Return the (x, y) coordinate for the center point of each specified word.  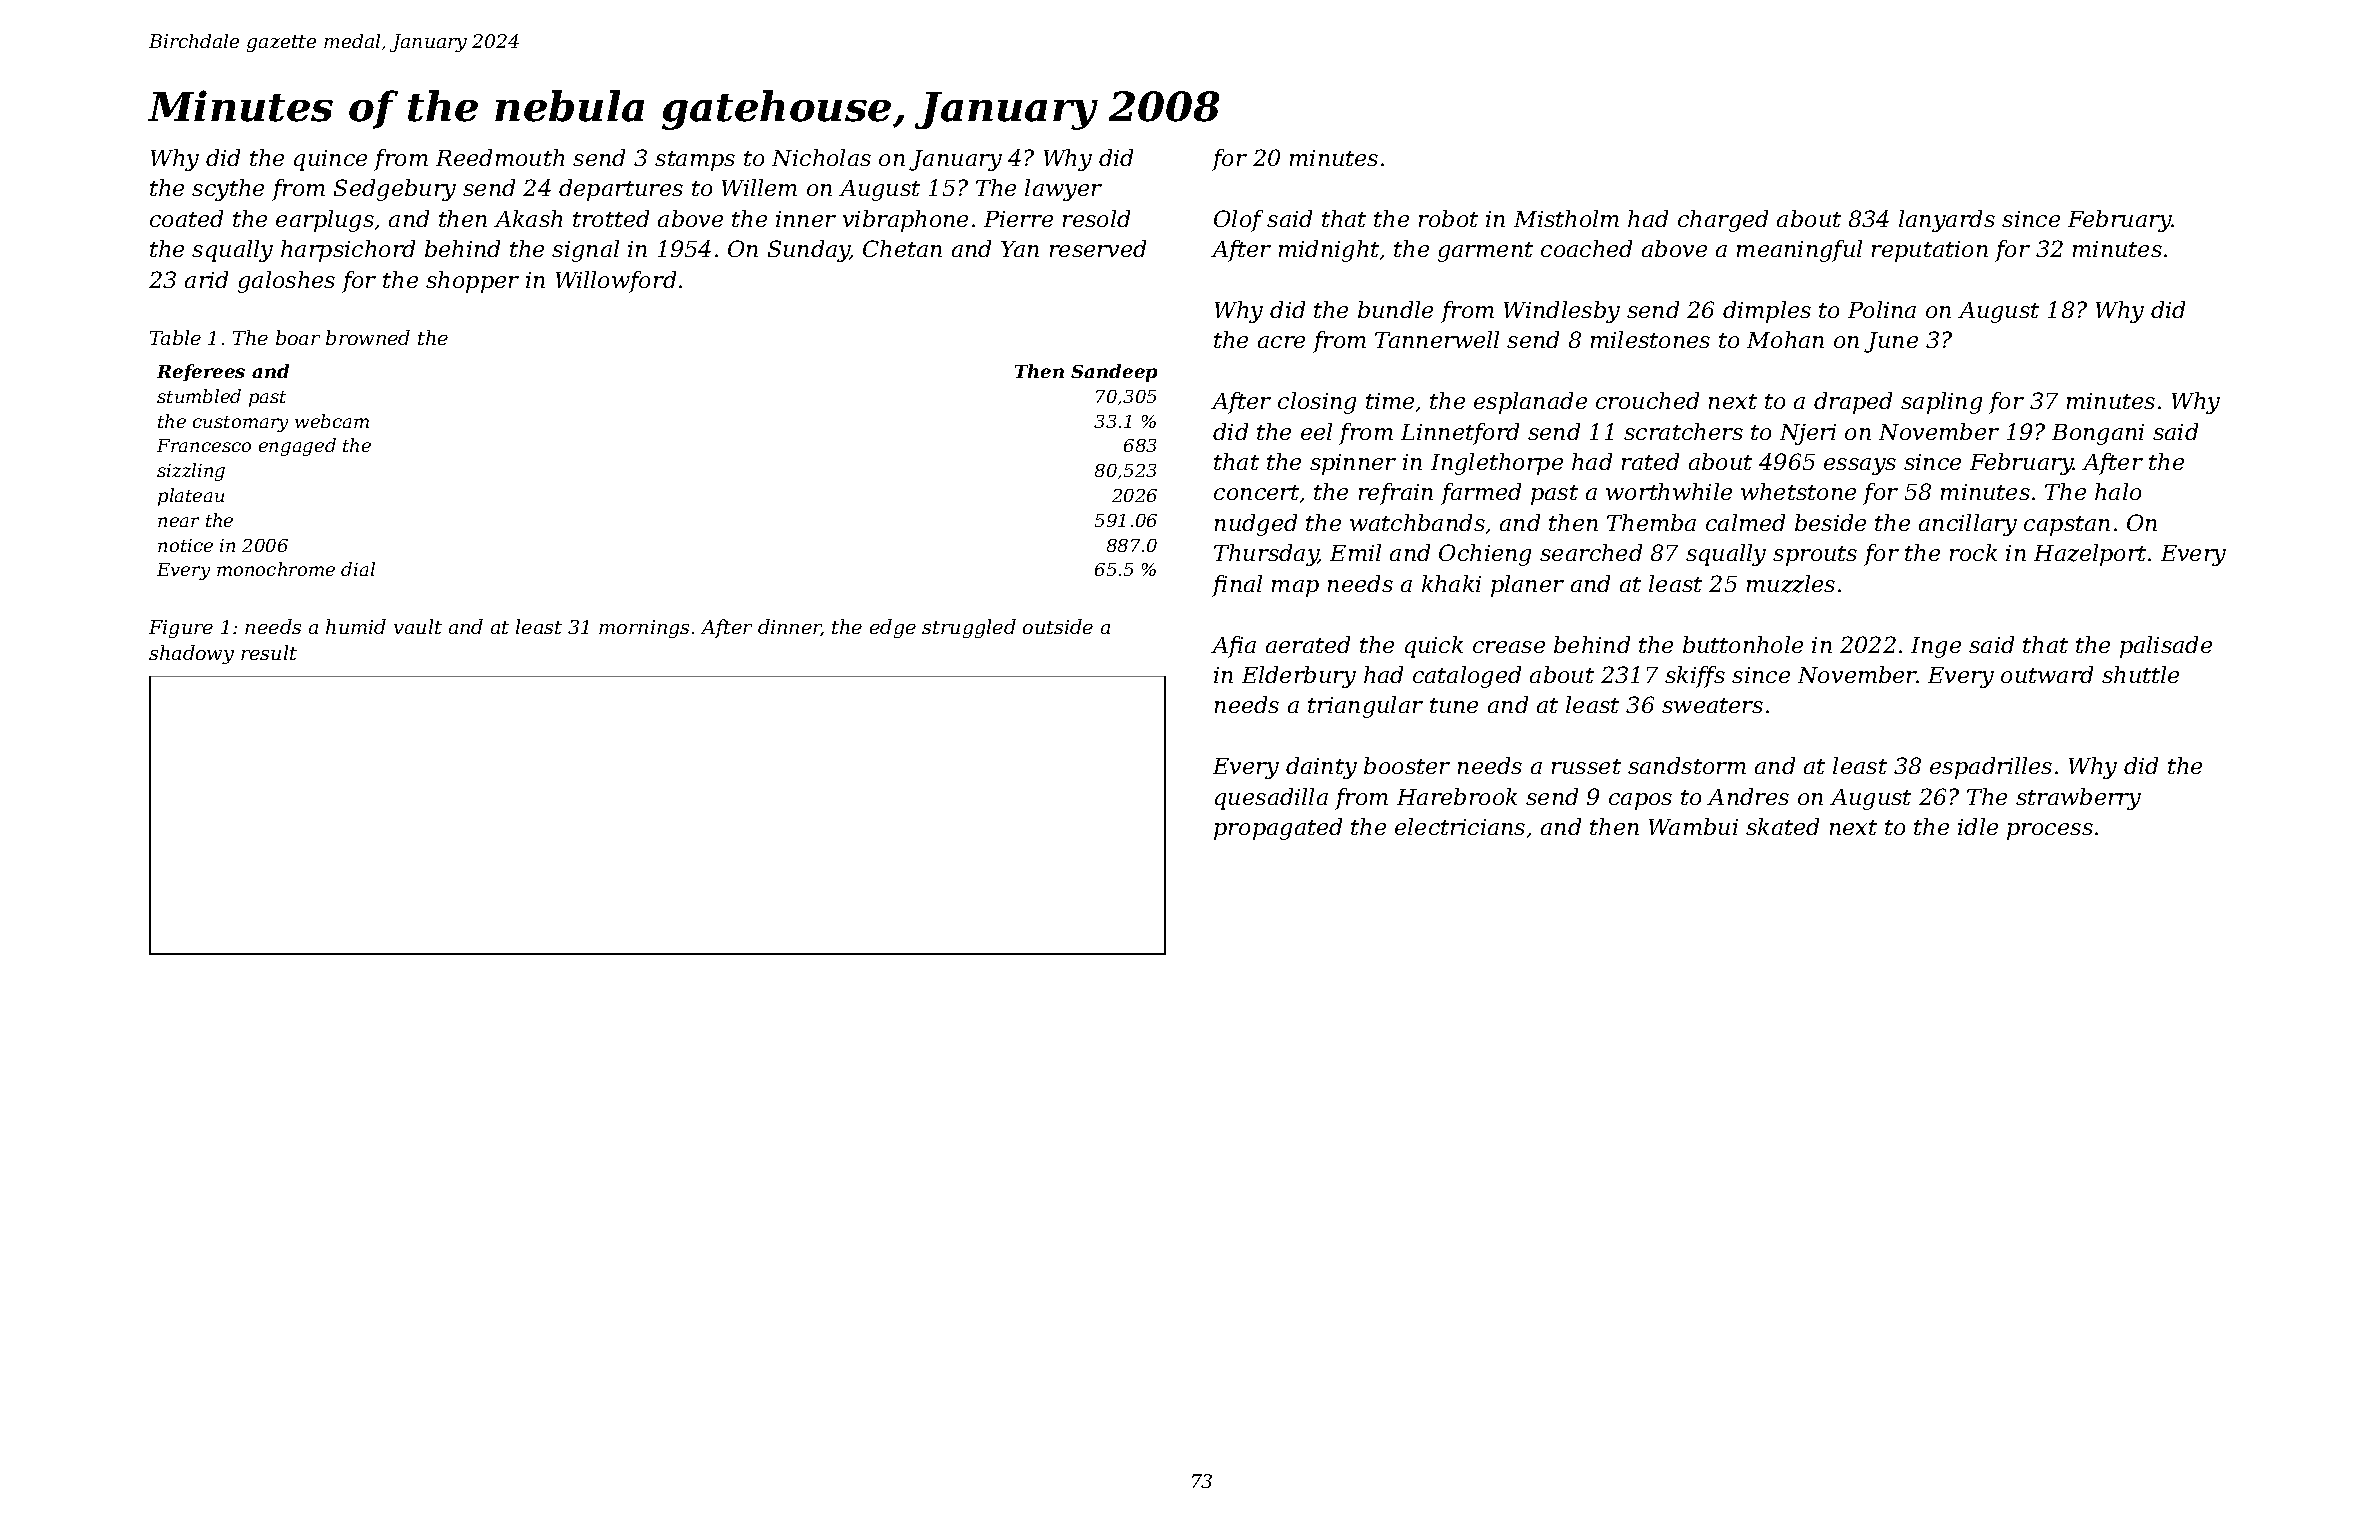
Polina (1882, 309)
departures (621, 190)
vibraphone (905, 221)
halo (2118, 491)
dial (358, 569)
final (1237, 586)
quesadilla (1271, 799)
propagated (1278, 829)
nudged (1256, 525)
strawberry (2078, 799)
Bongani (2098, 434)
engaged (297, 447)
